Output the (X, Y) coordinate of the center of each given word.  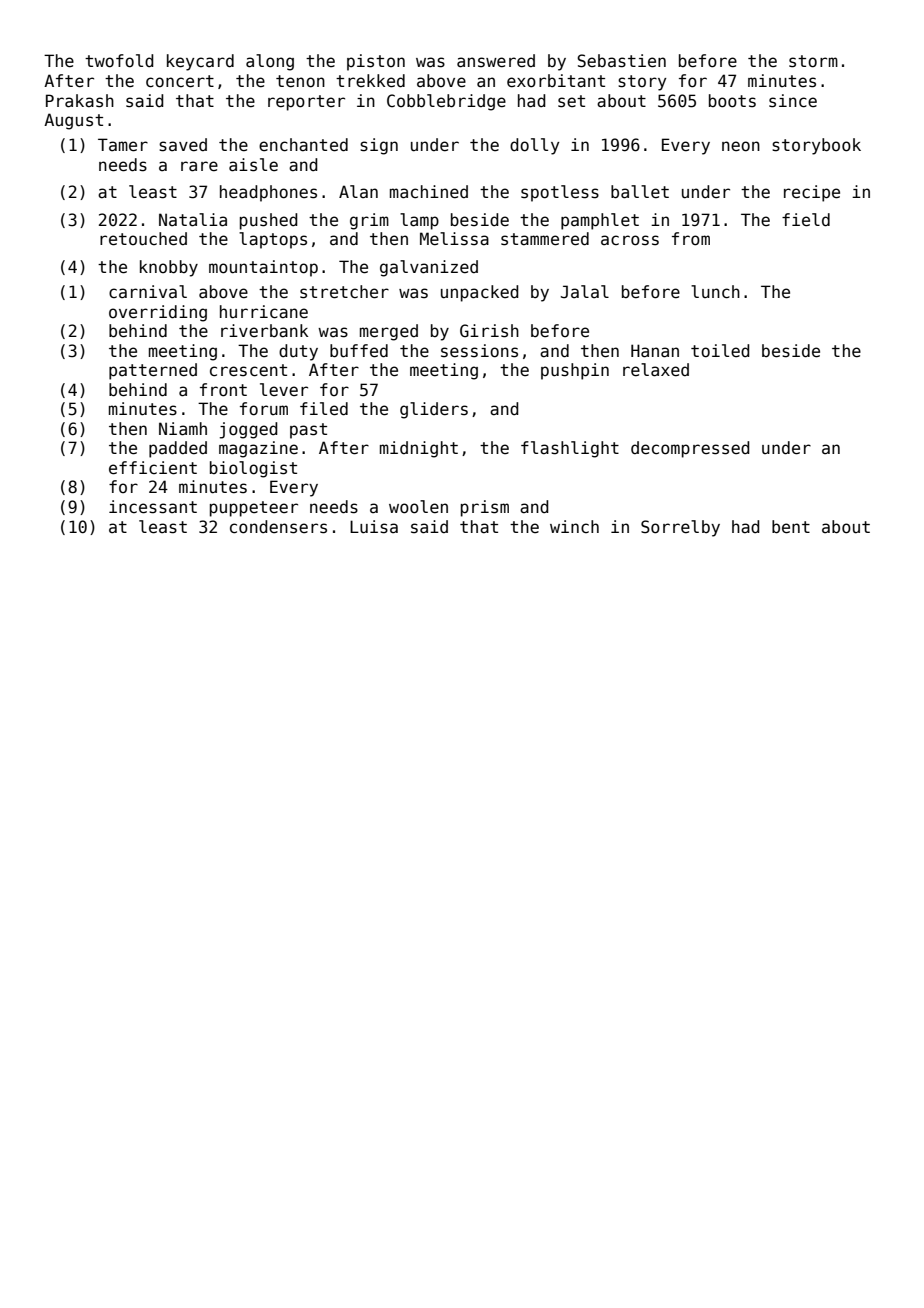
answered (496, 61)
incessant (153, 507)
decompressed (690, 449)
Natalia (193, 220)
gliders (434, 410)
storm (813, 61)
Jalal (585, 292)
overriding (158, 313)
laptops (273, 240)
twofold (119, 61)
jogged (249, 430)
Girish (489, 331)
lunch (715, 292)
